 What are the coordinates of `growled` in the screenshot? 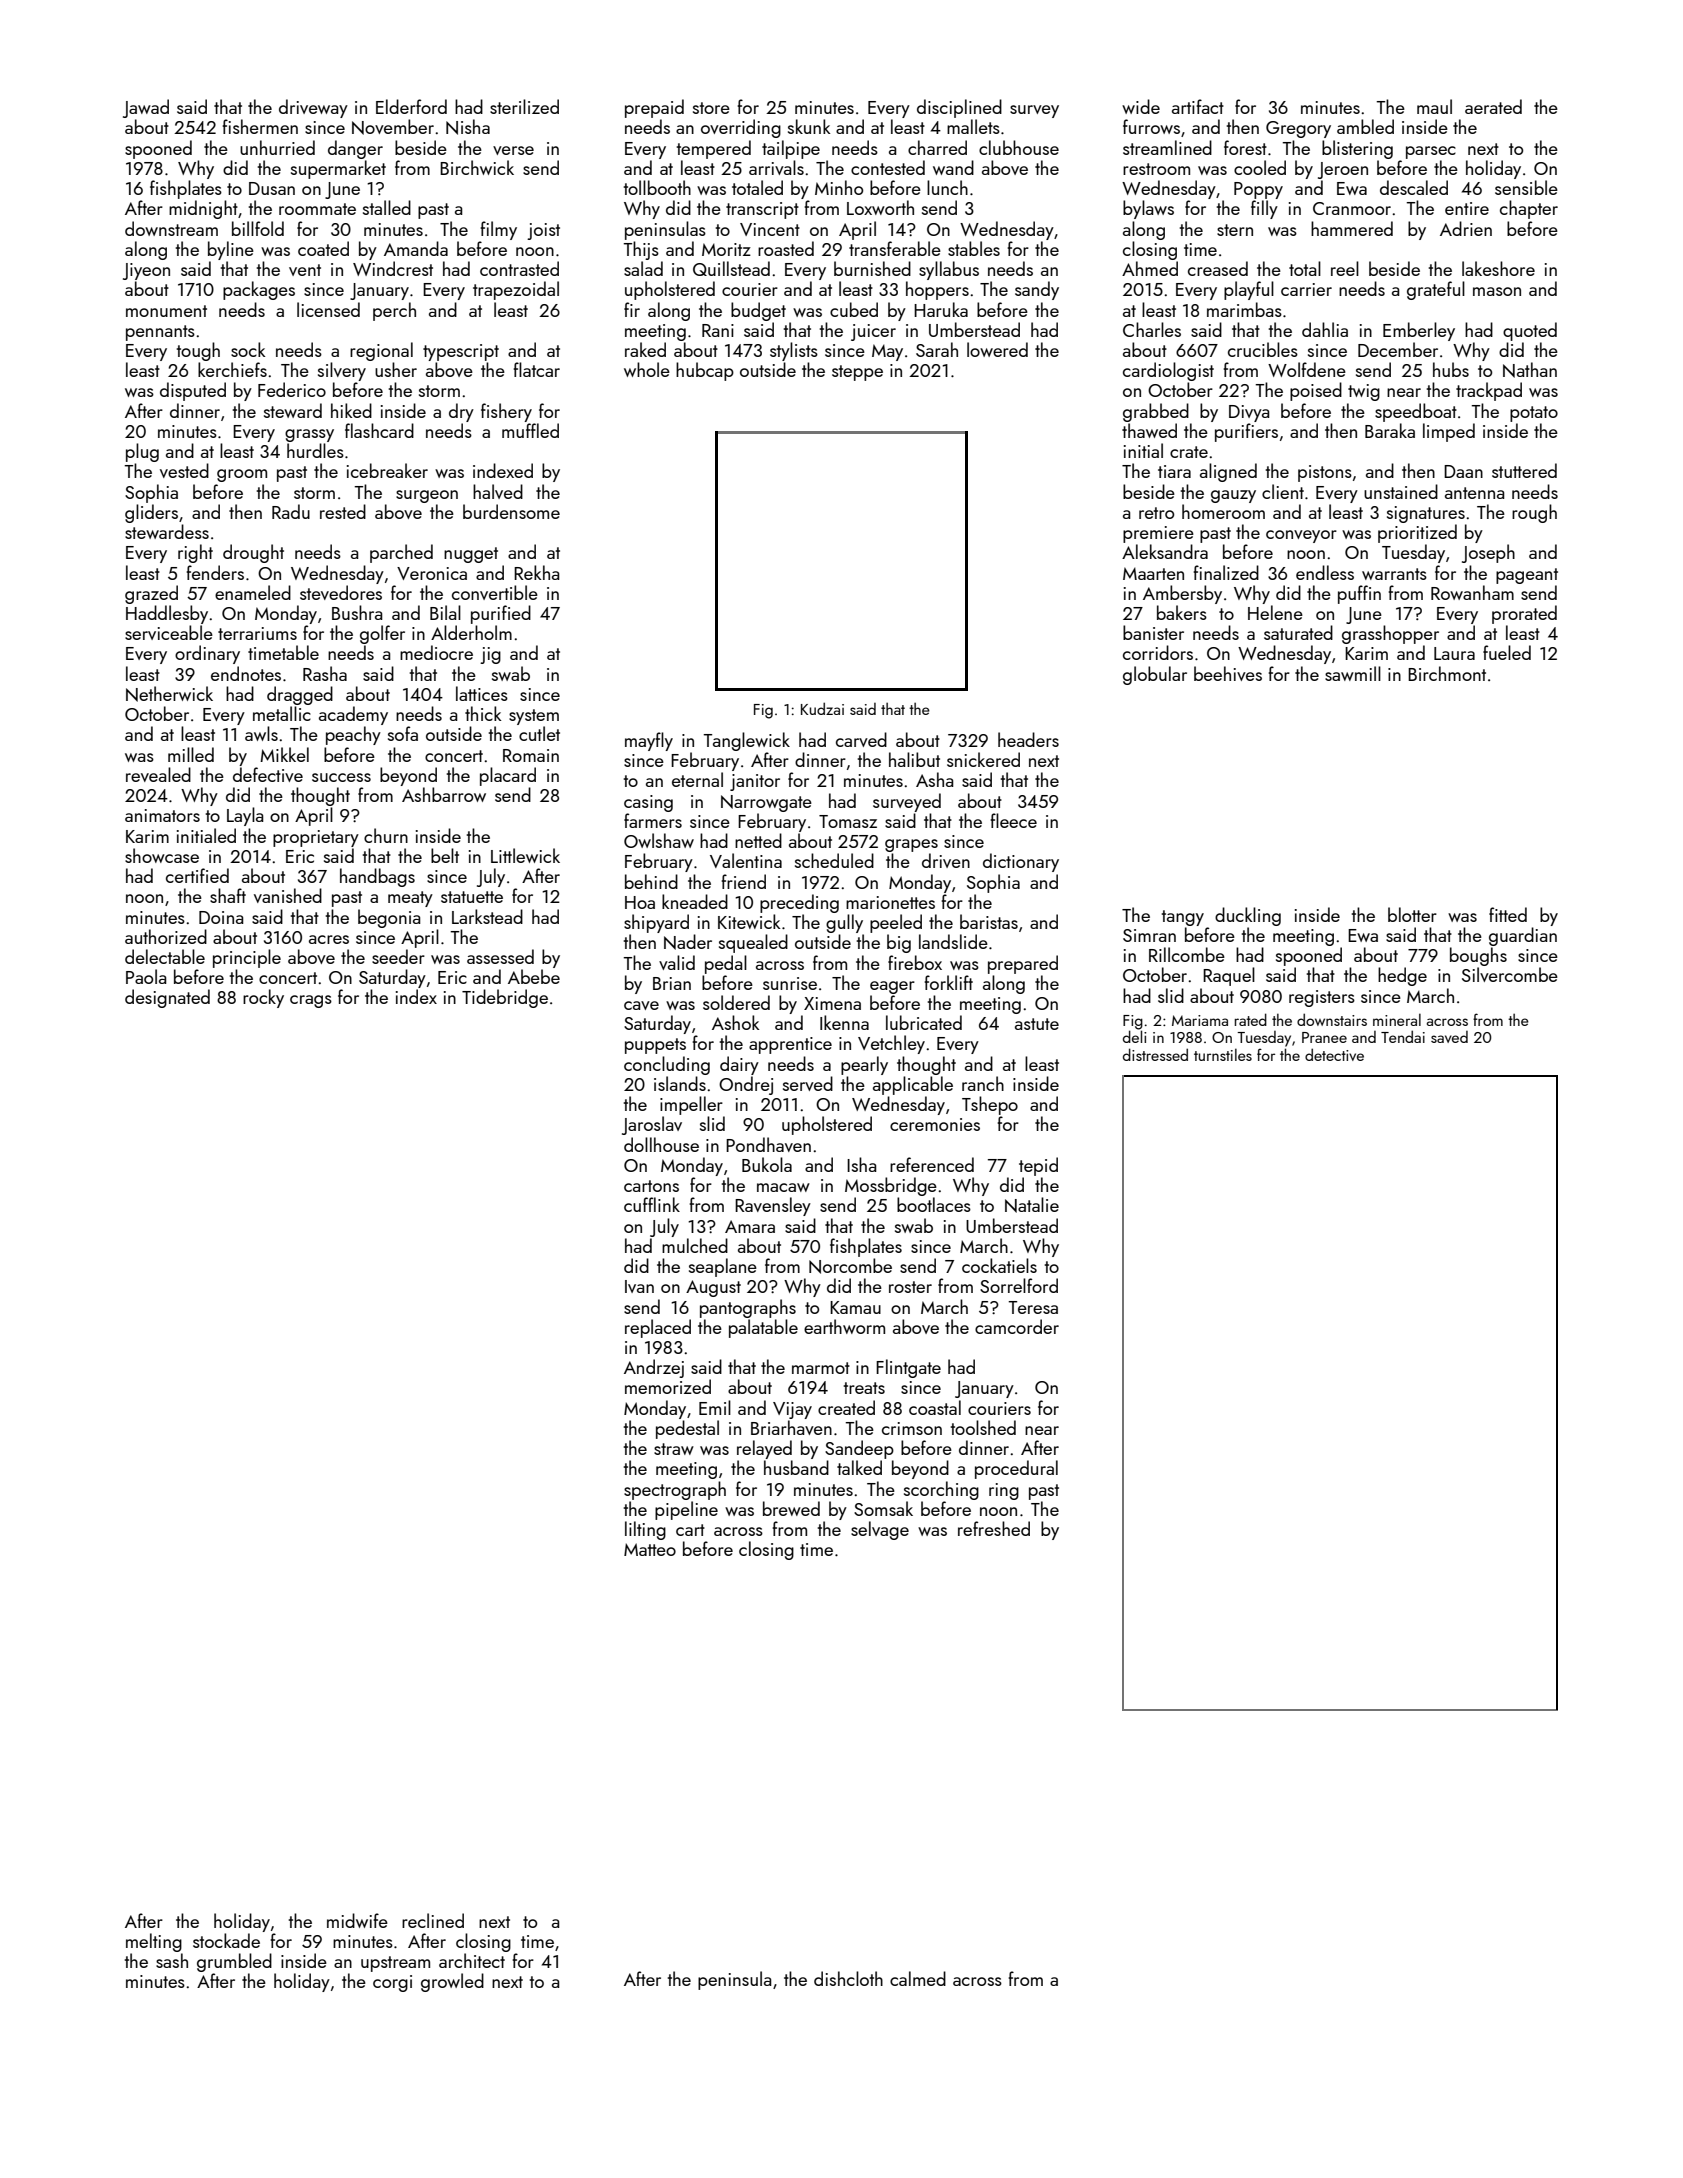 It's located at (452, 1982).
